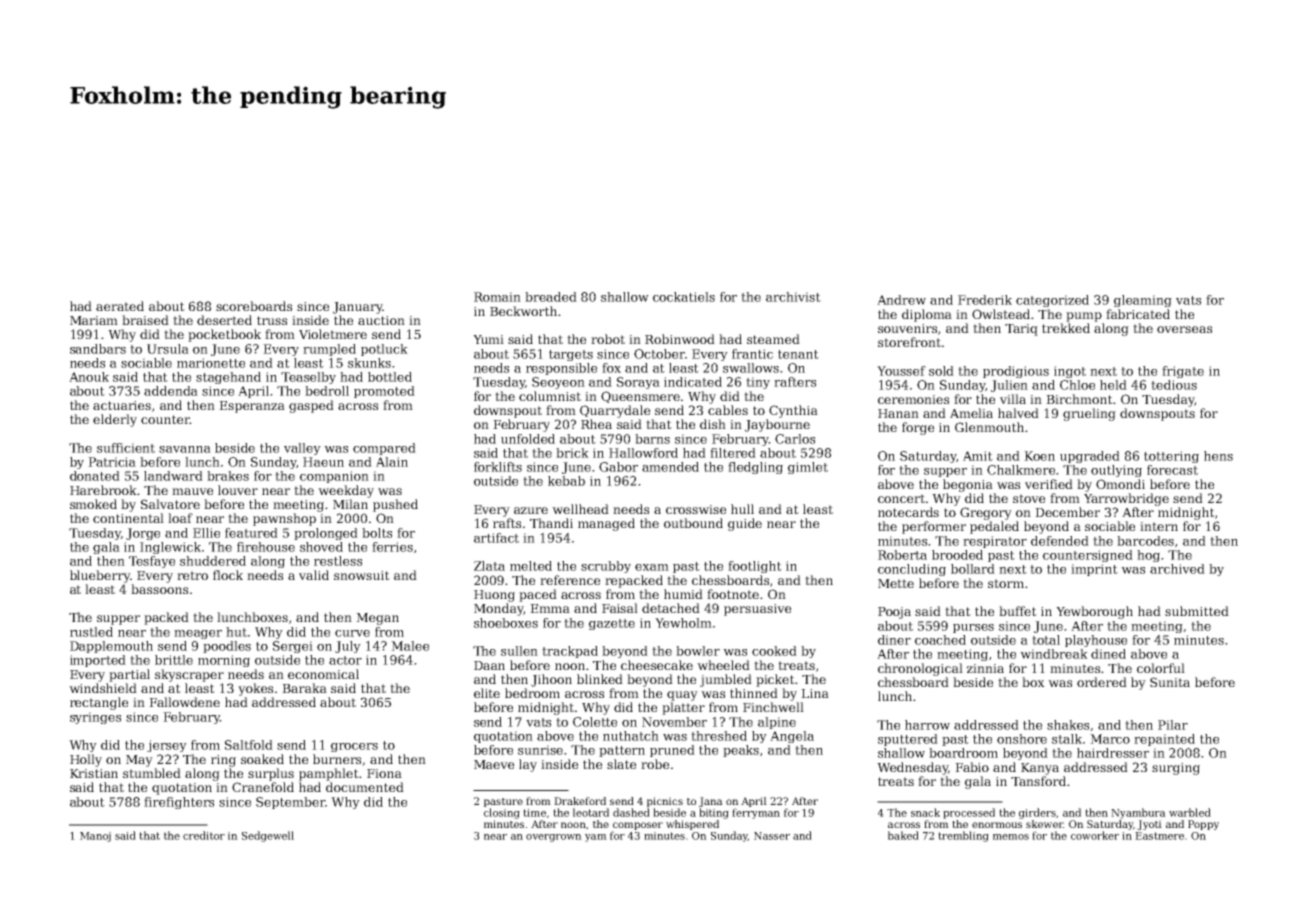  What do you see at coordinates (941, 371) in the image?
I see `sold` at bounding box center [941, 371].
